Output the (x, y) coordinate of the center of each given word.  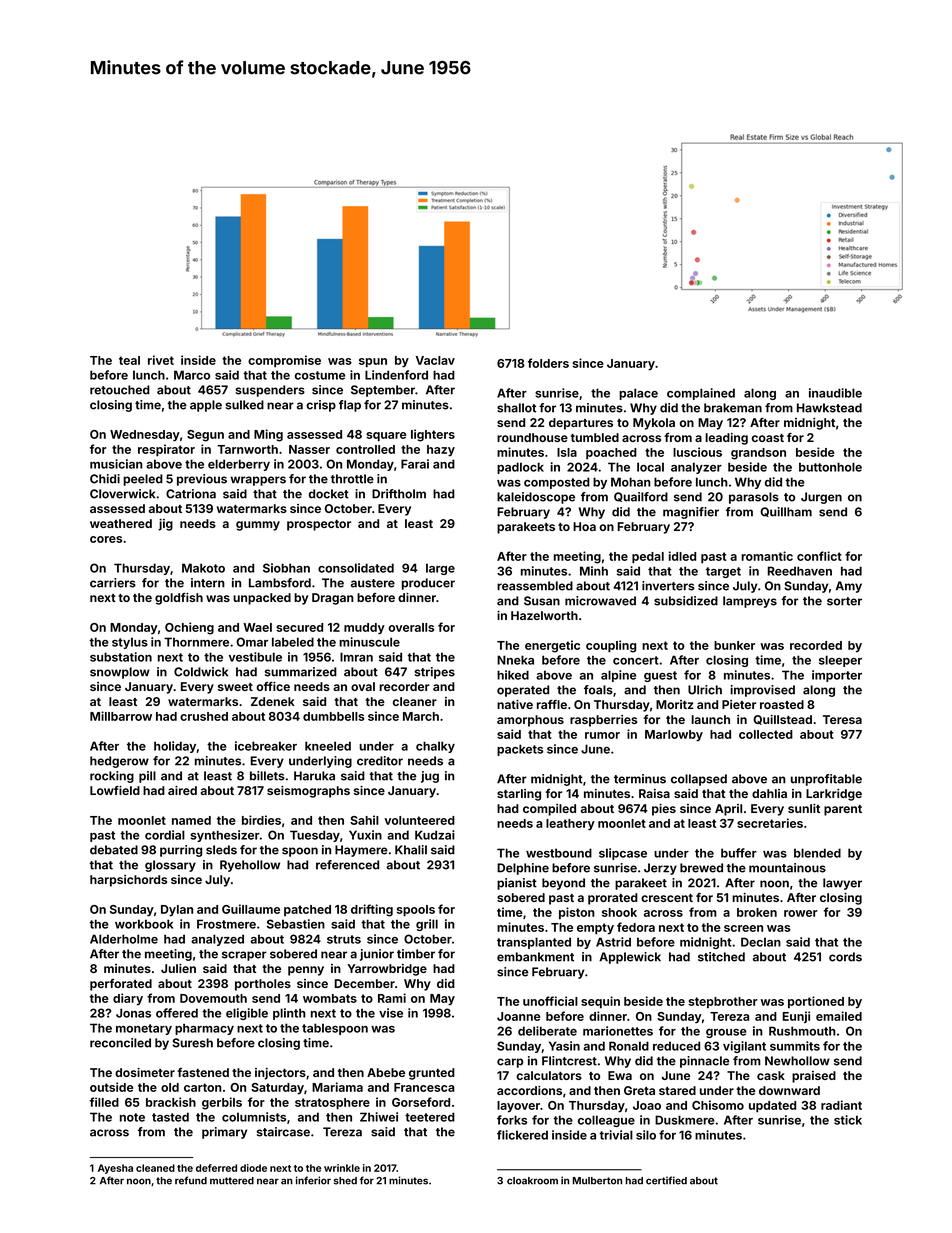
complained (701, 394)
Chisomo (718, 1105)
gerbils (222, 1103)
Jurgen (821, 498)
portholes (263, 985)
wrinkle (342, 1168)
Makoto (203, 568)
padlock (520, 468)
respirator (166, 450)
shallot (516, 408)
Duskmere (685, 1120)
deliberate (547, 1031)
